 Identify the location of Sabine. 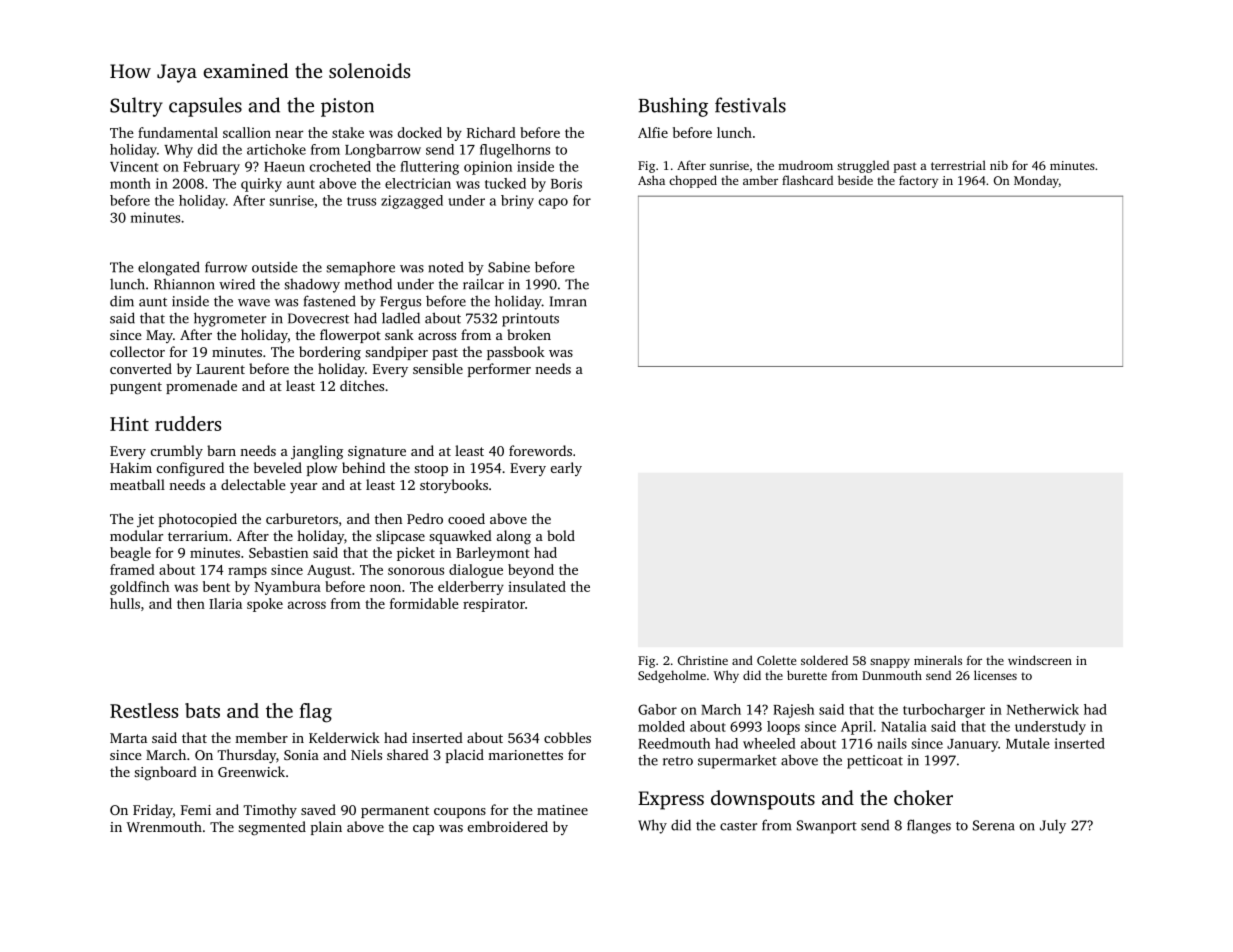
(509, 267).
